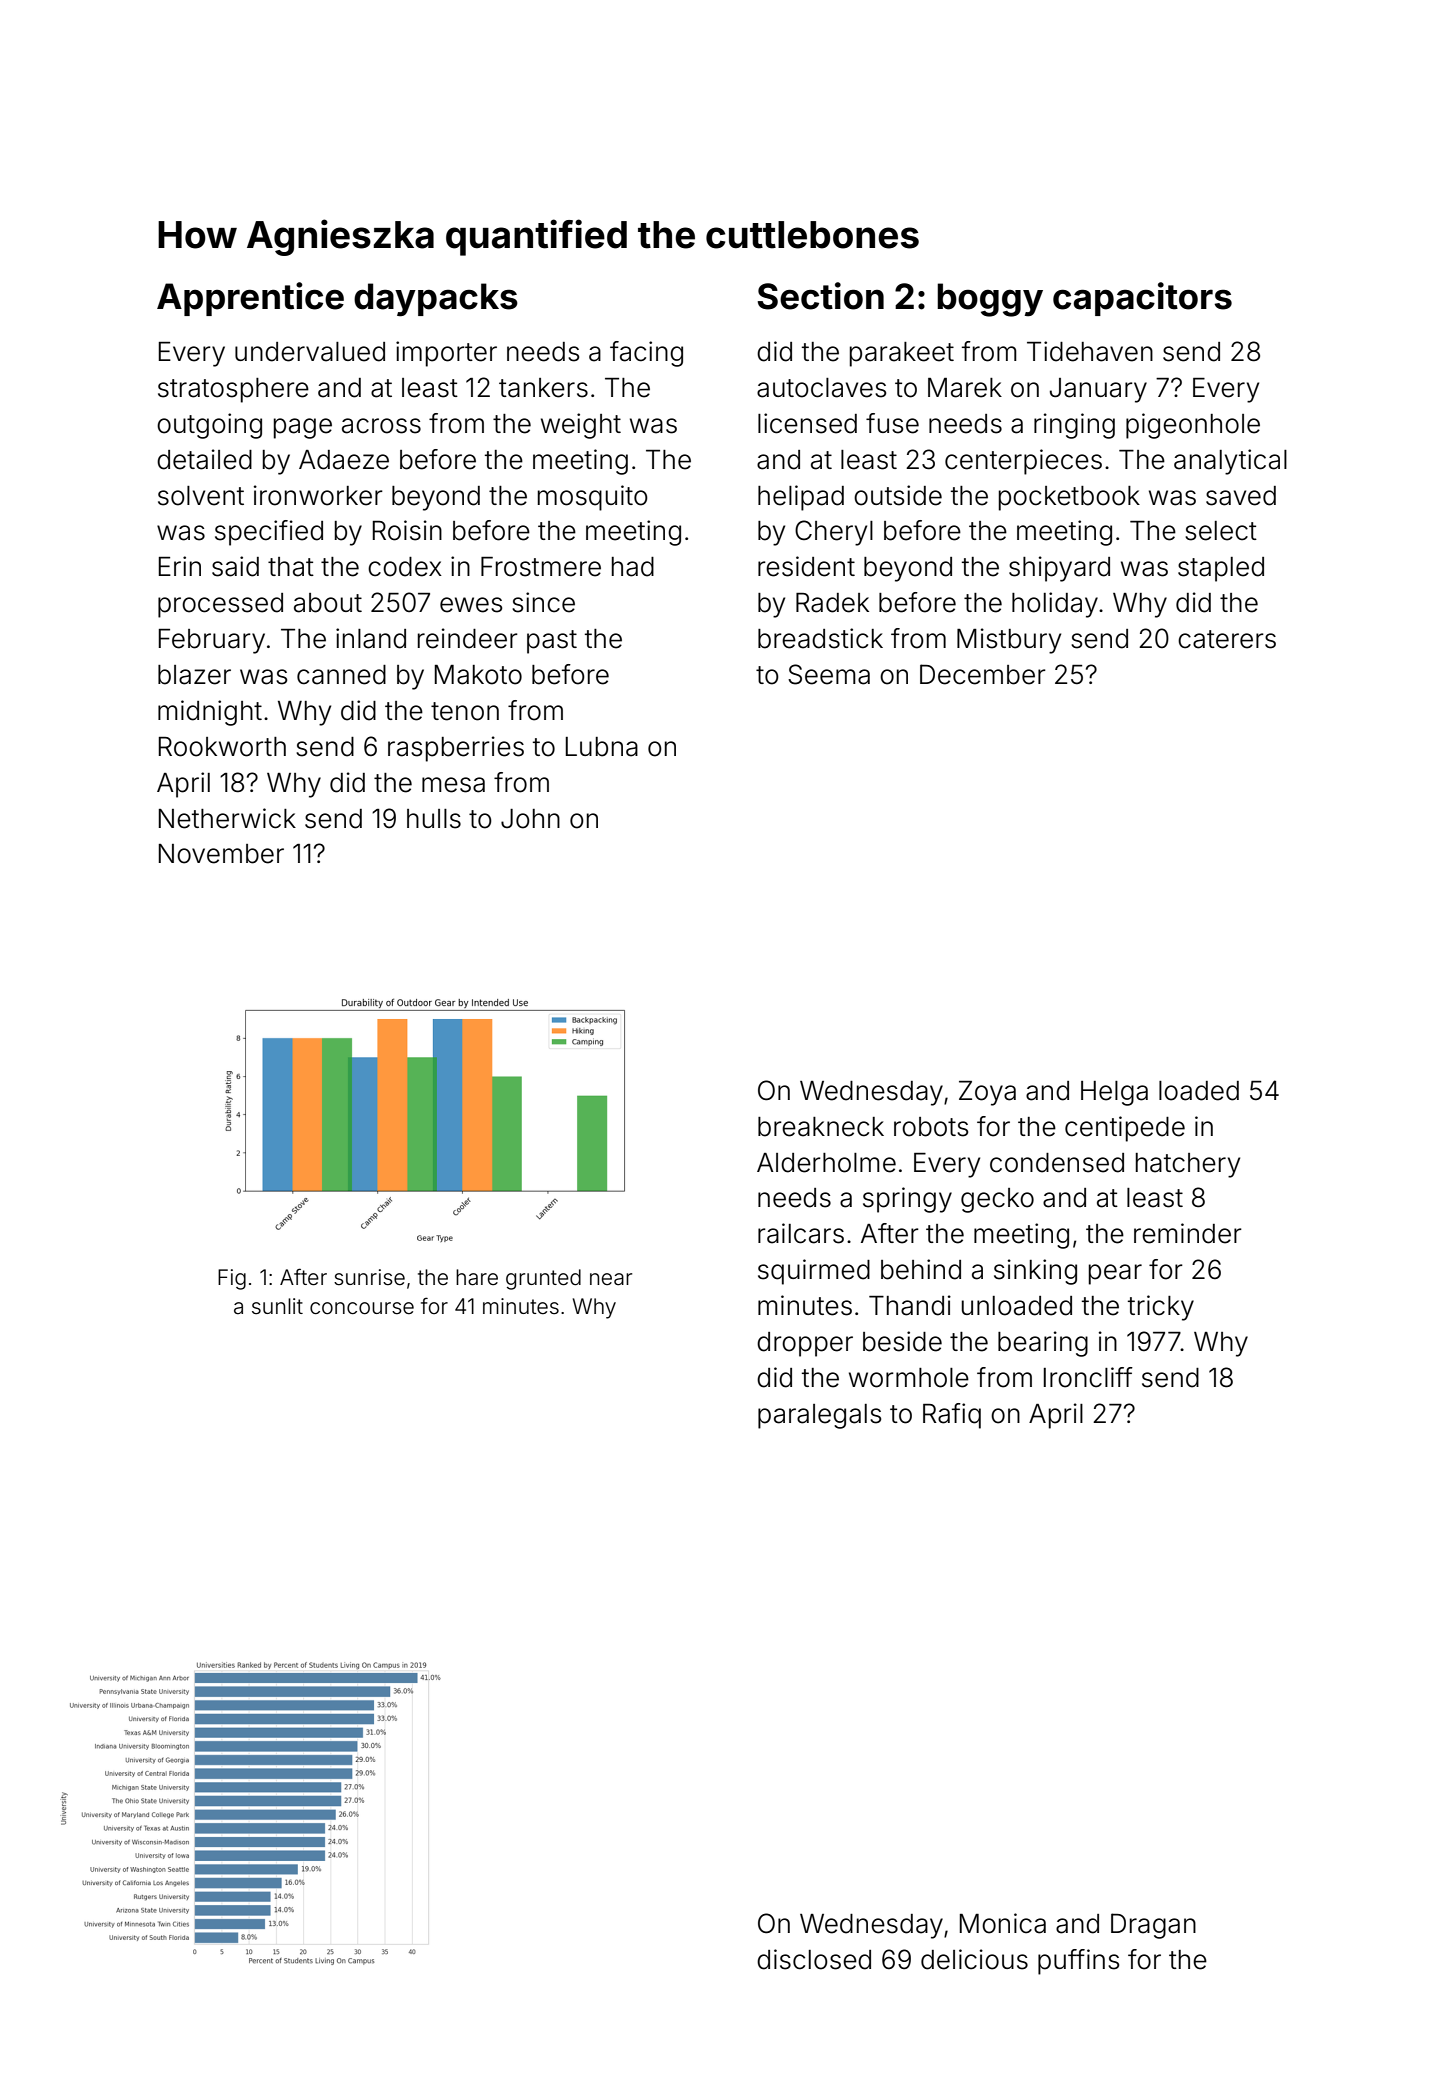  I want to click on pocketbook, so click(1069, 498).
